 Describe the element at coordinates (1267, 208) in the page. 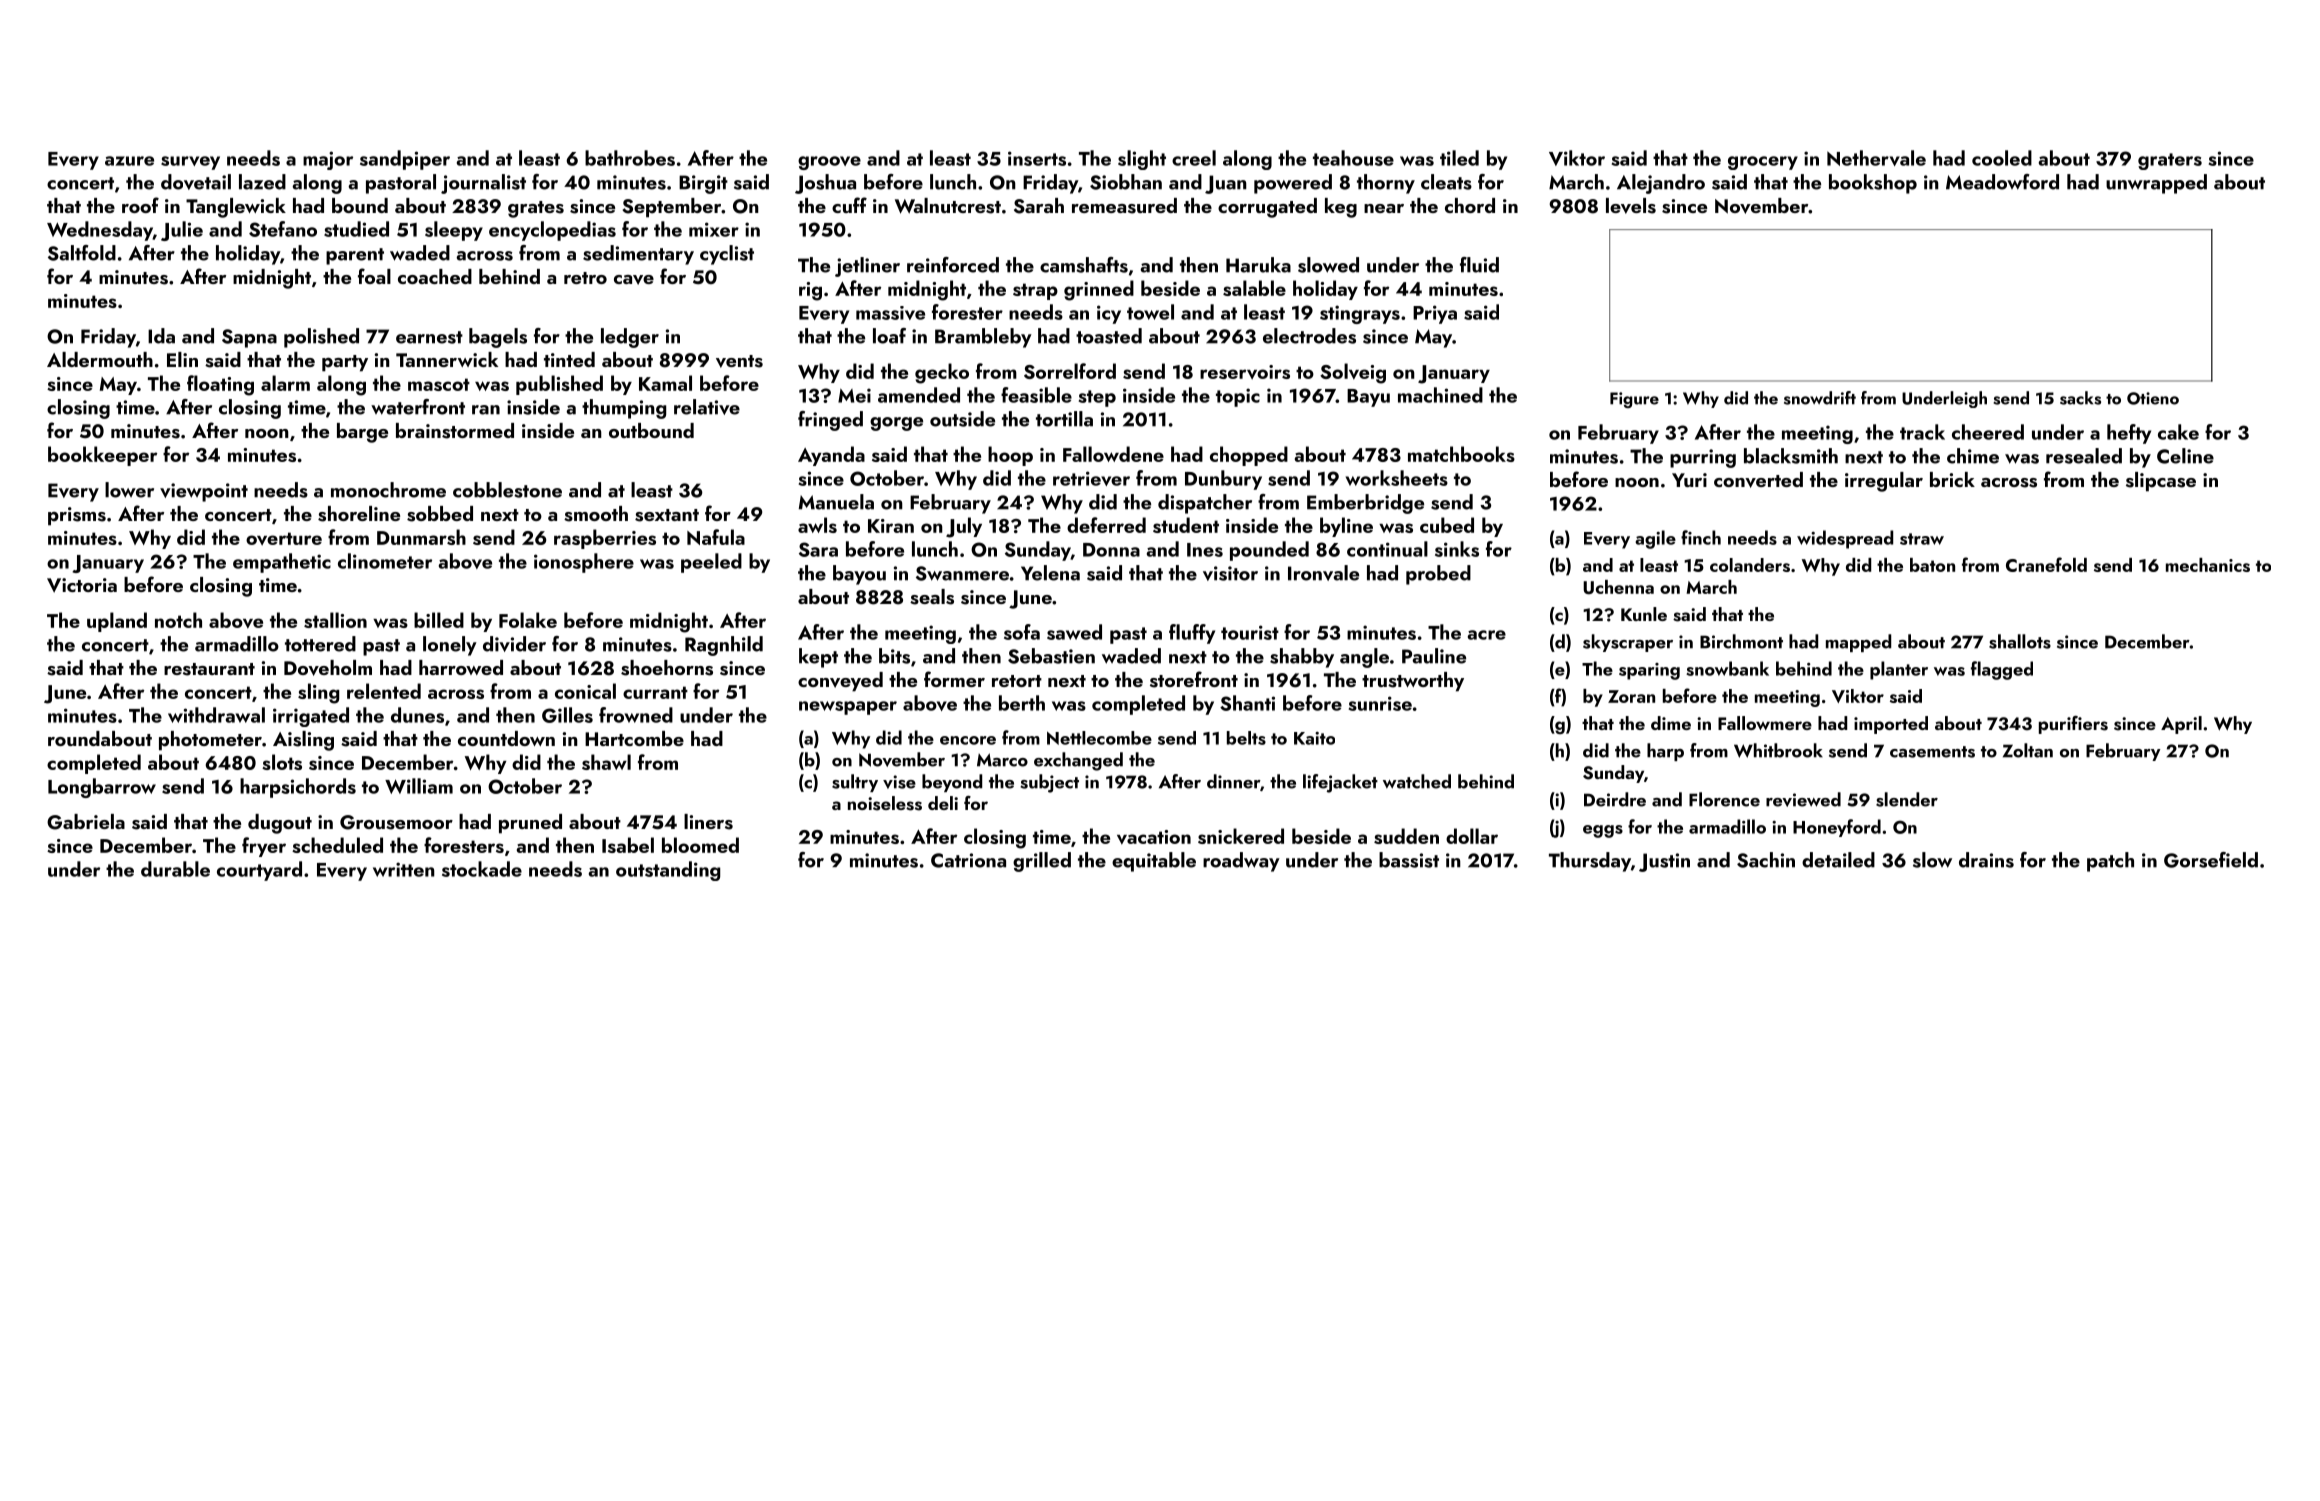

I see `corrugated` at that location.
